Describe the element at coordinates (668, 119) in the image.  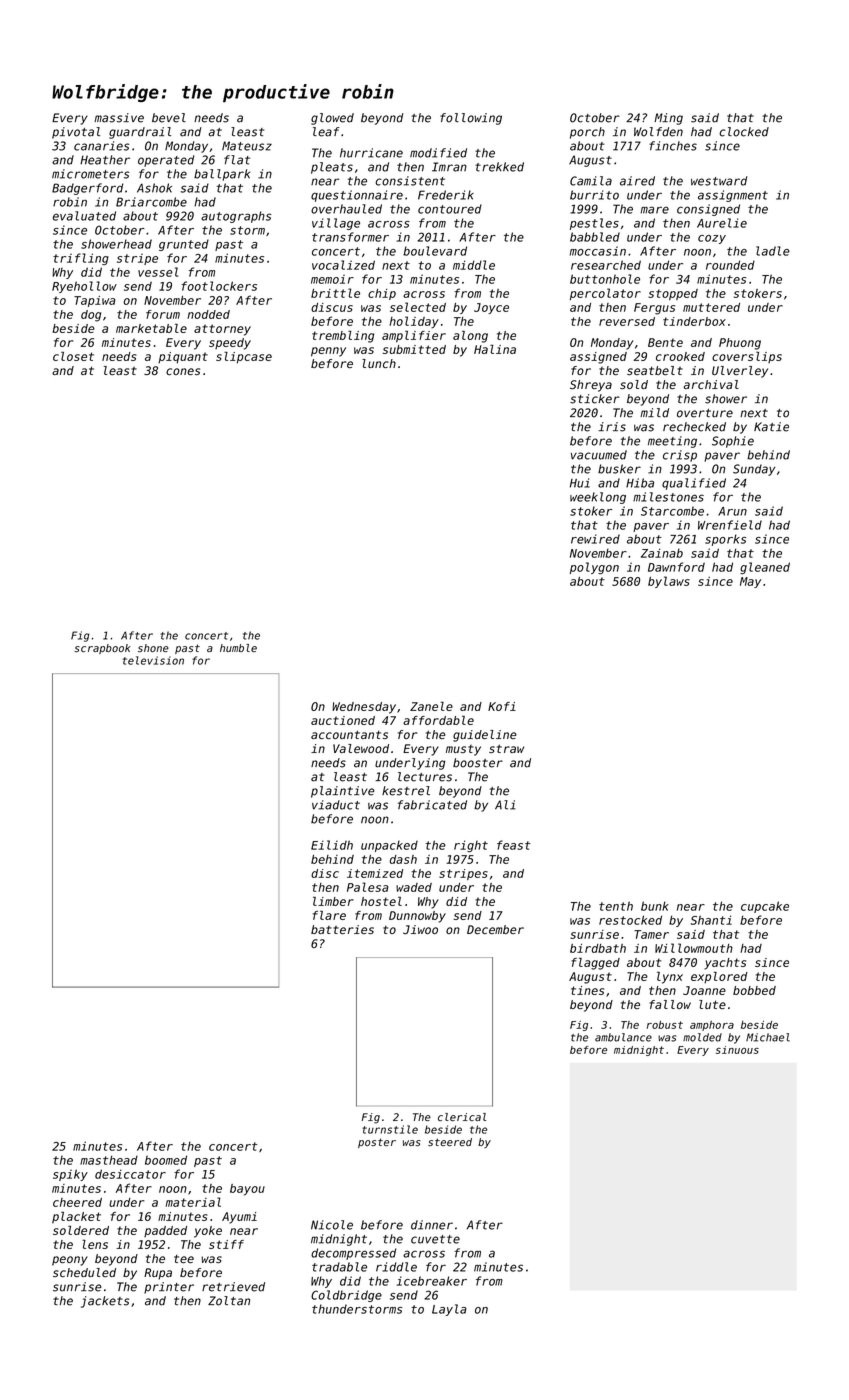
I see `Ming` at that location.
